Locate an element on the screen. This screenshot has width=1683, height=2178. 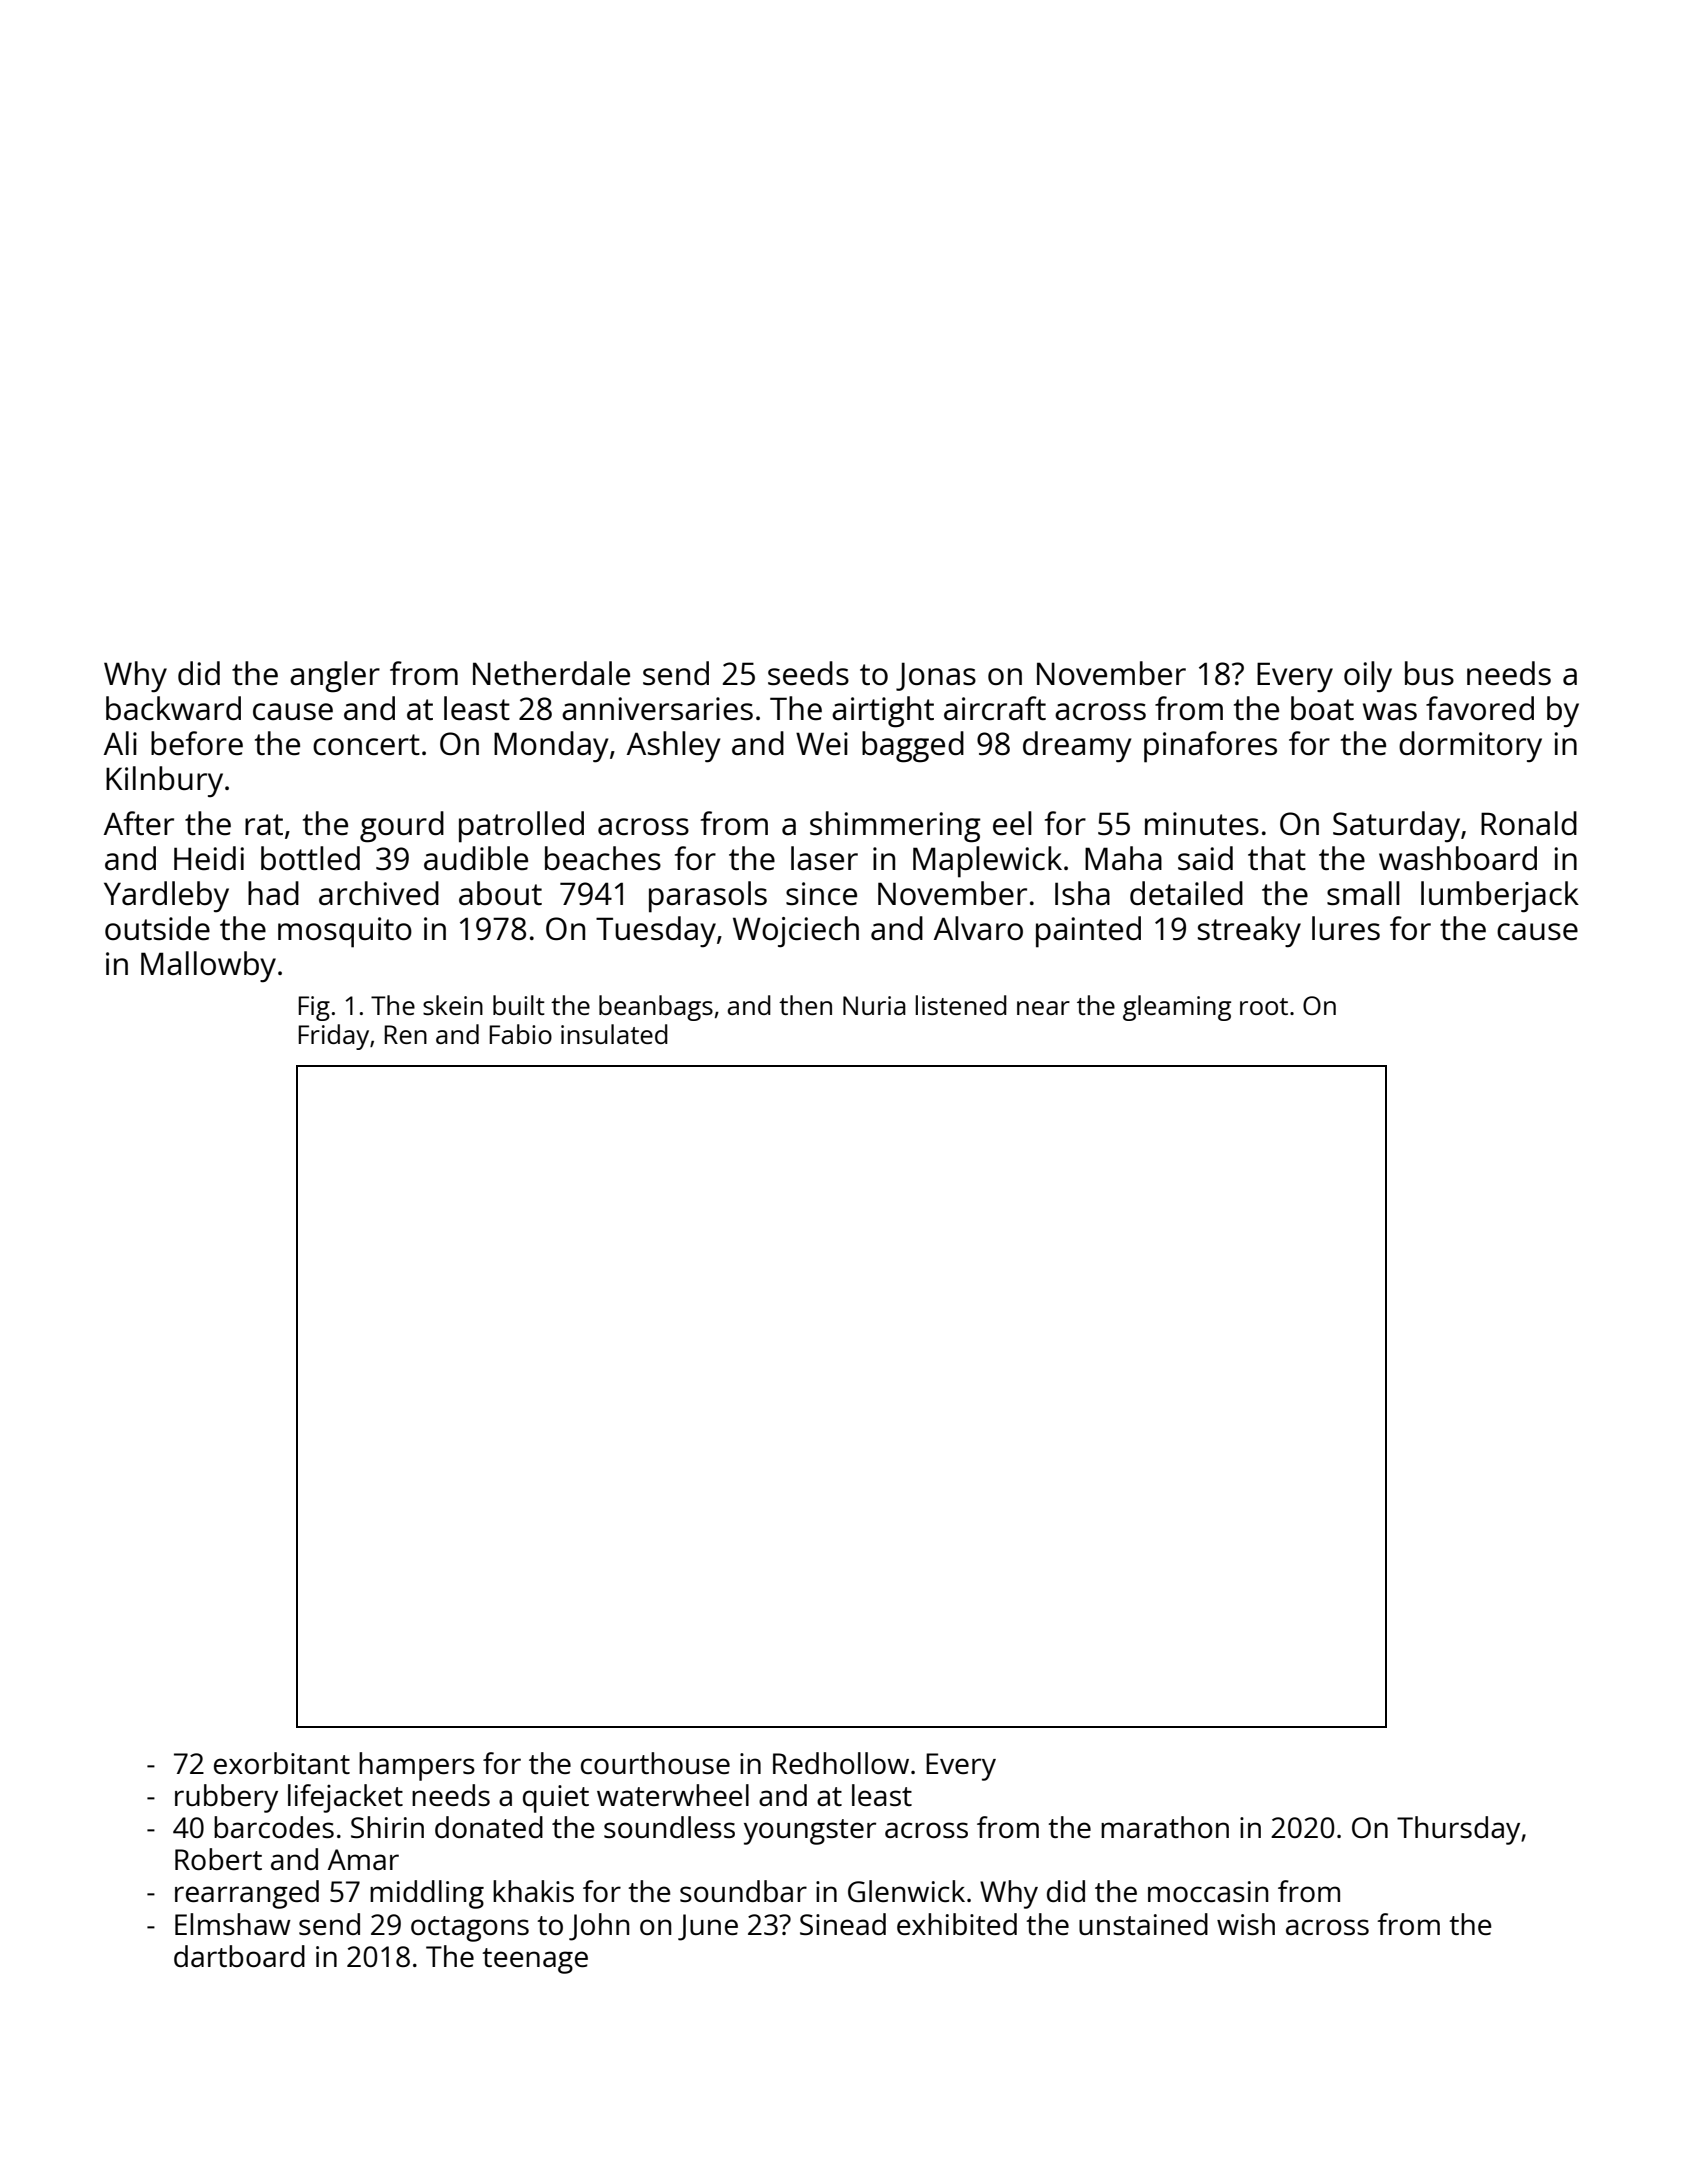
root is located at coordinates (1264, 1006).
